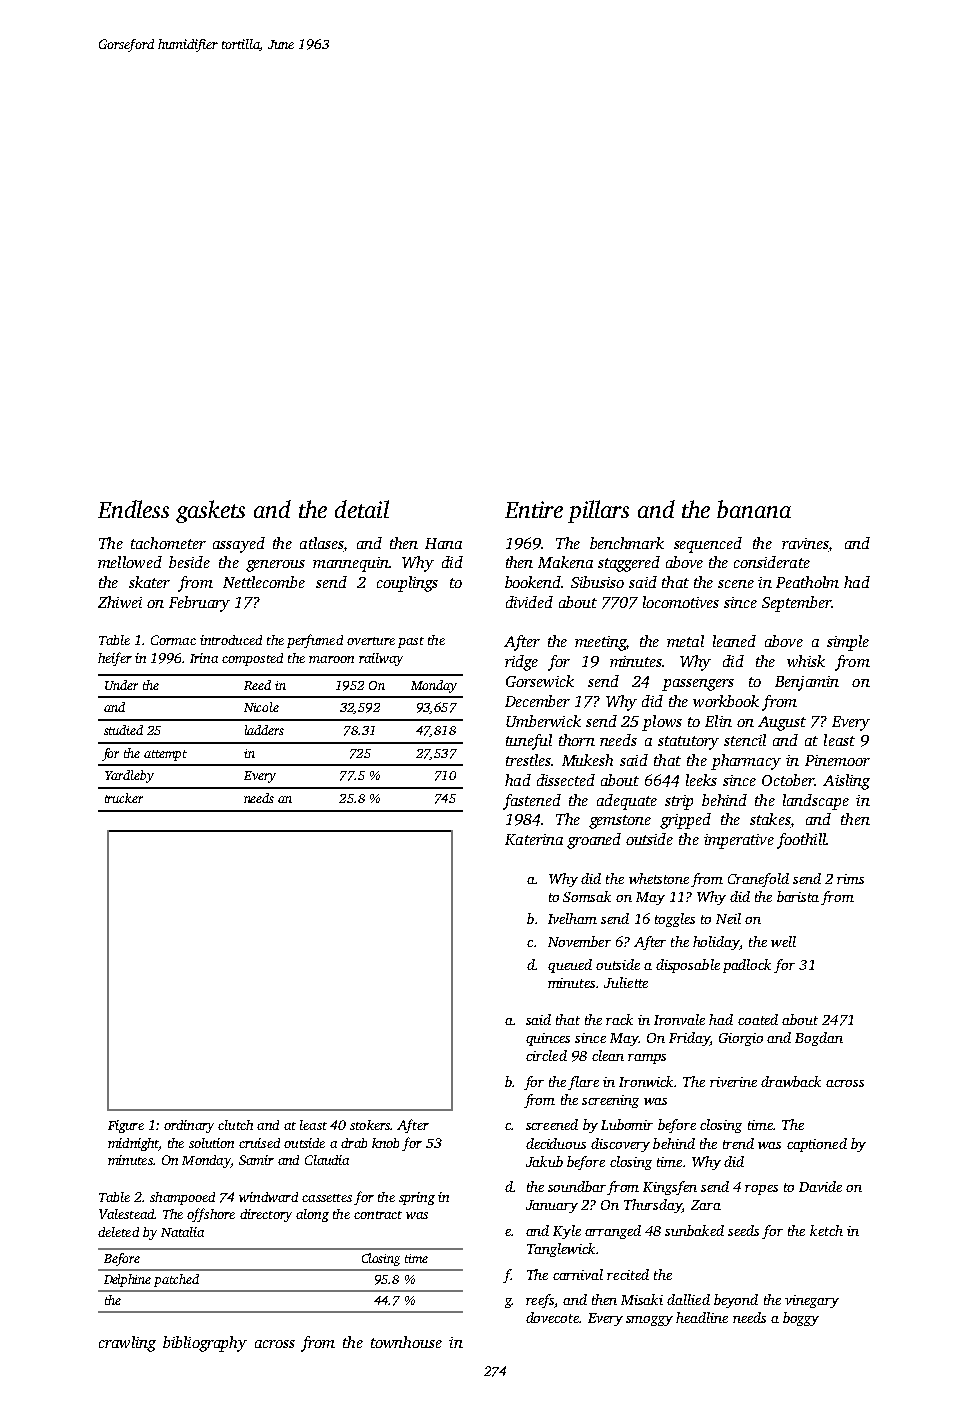 The width and height of the screenshot is (967, 1401). Describe the element at coordinates (176, 1280) in the screenshot. I see `patched` at that location.
